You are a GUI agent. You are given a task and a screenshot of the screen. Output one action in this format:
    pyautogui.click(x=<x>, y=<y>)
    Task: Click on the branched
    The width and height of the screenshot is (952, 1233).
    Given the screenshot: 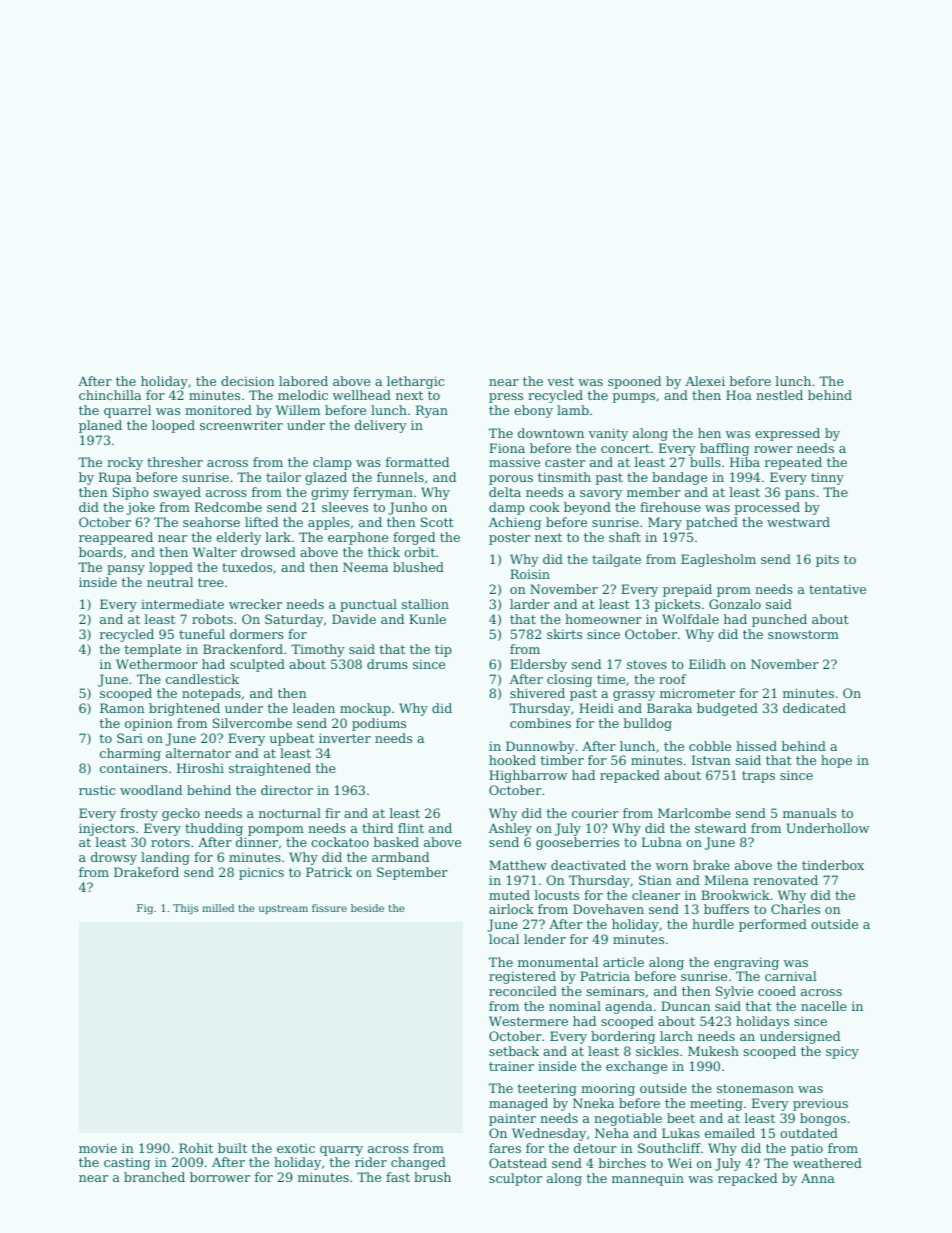 What is the action you would take?
    pyautogui.click(x=154, y=1177)
